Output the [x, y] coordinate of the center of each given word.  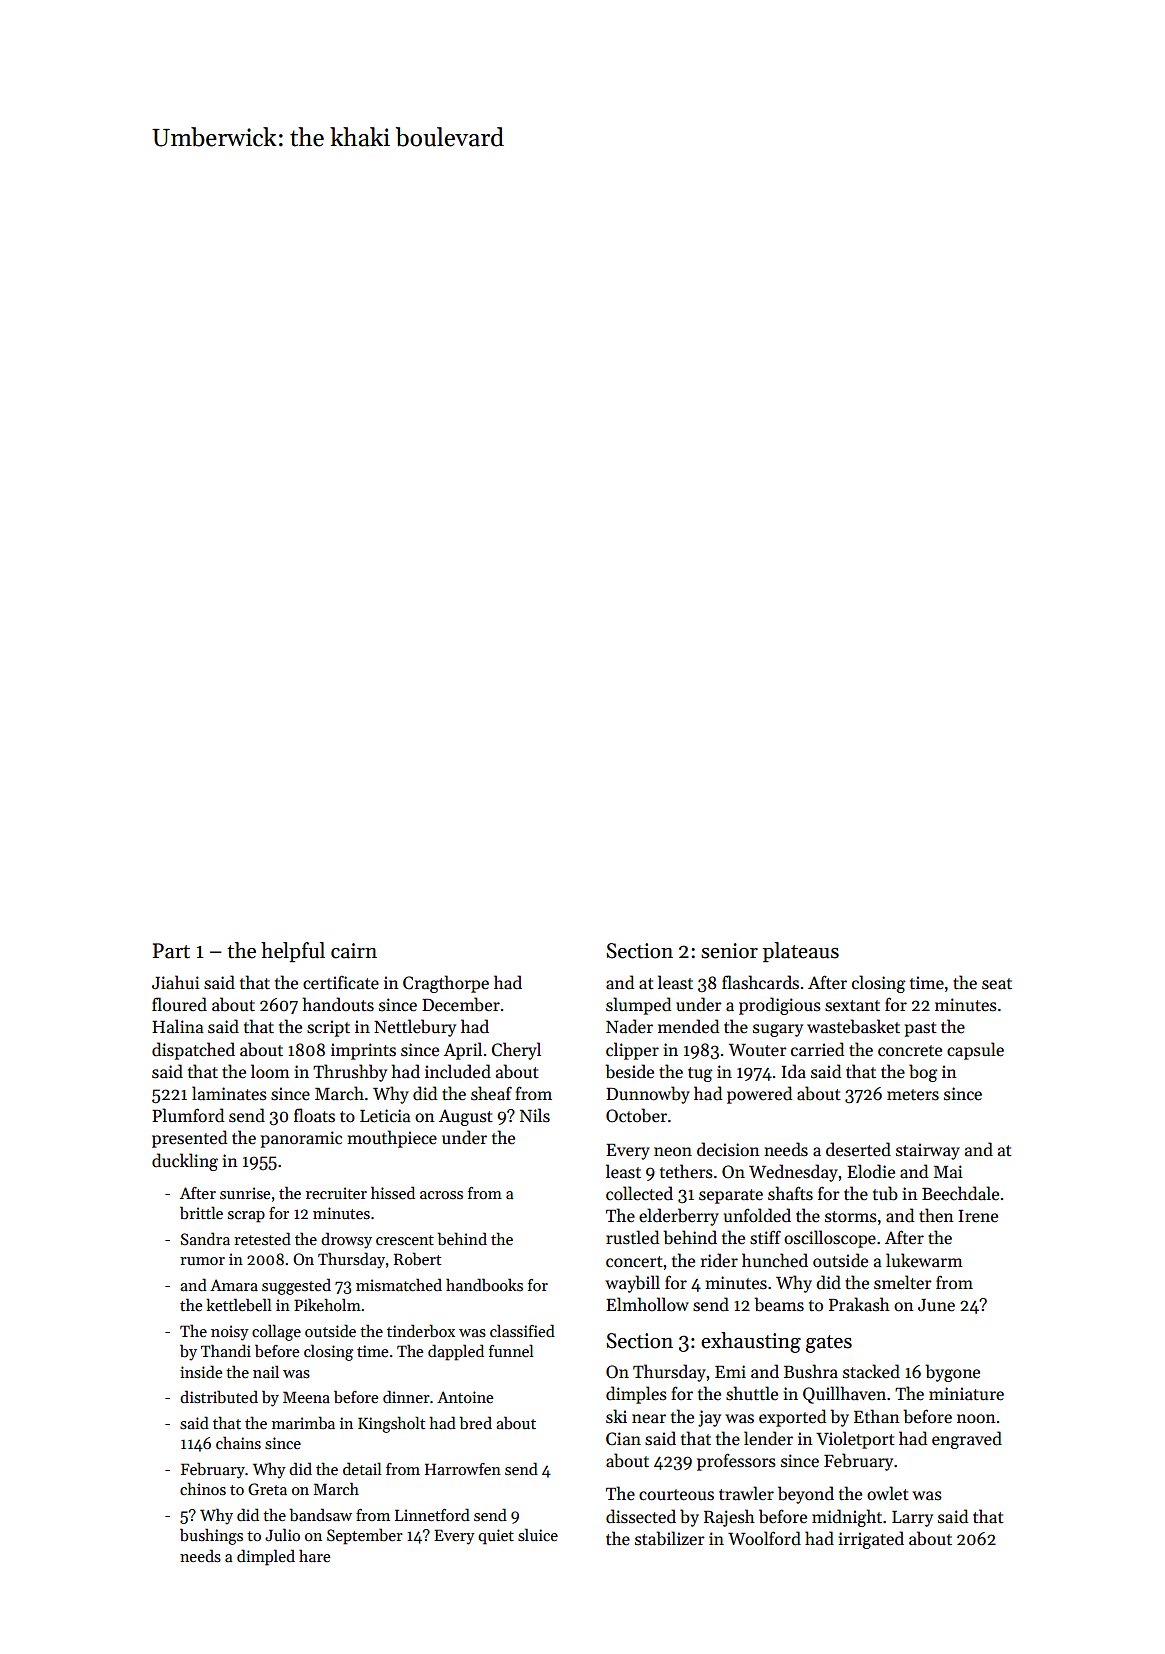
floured [179, 1004]
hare [315, 1555]
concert [634, 1262]
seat [997, 984]
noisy [230, 1333]
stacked [871, 1371]
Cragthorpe [446, 984]
